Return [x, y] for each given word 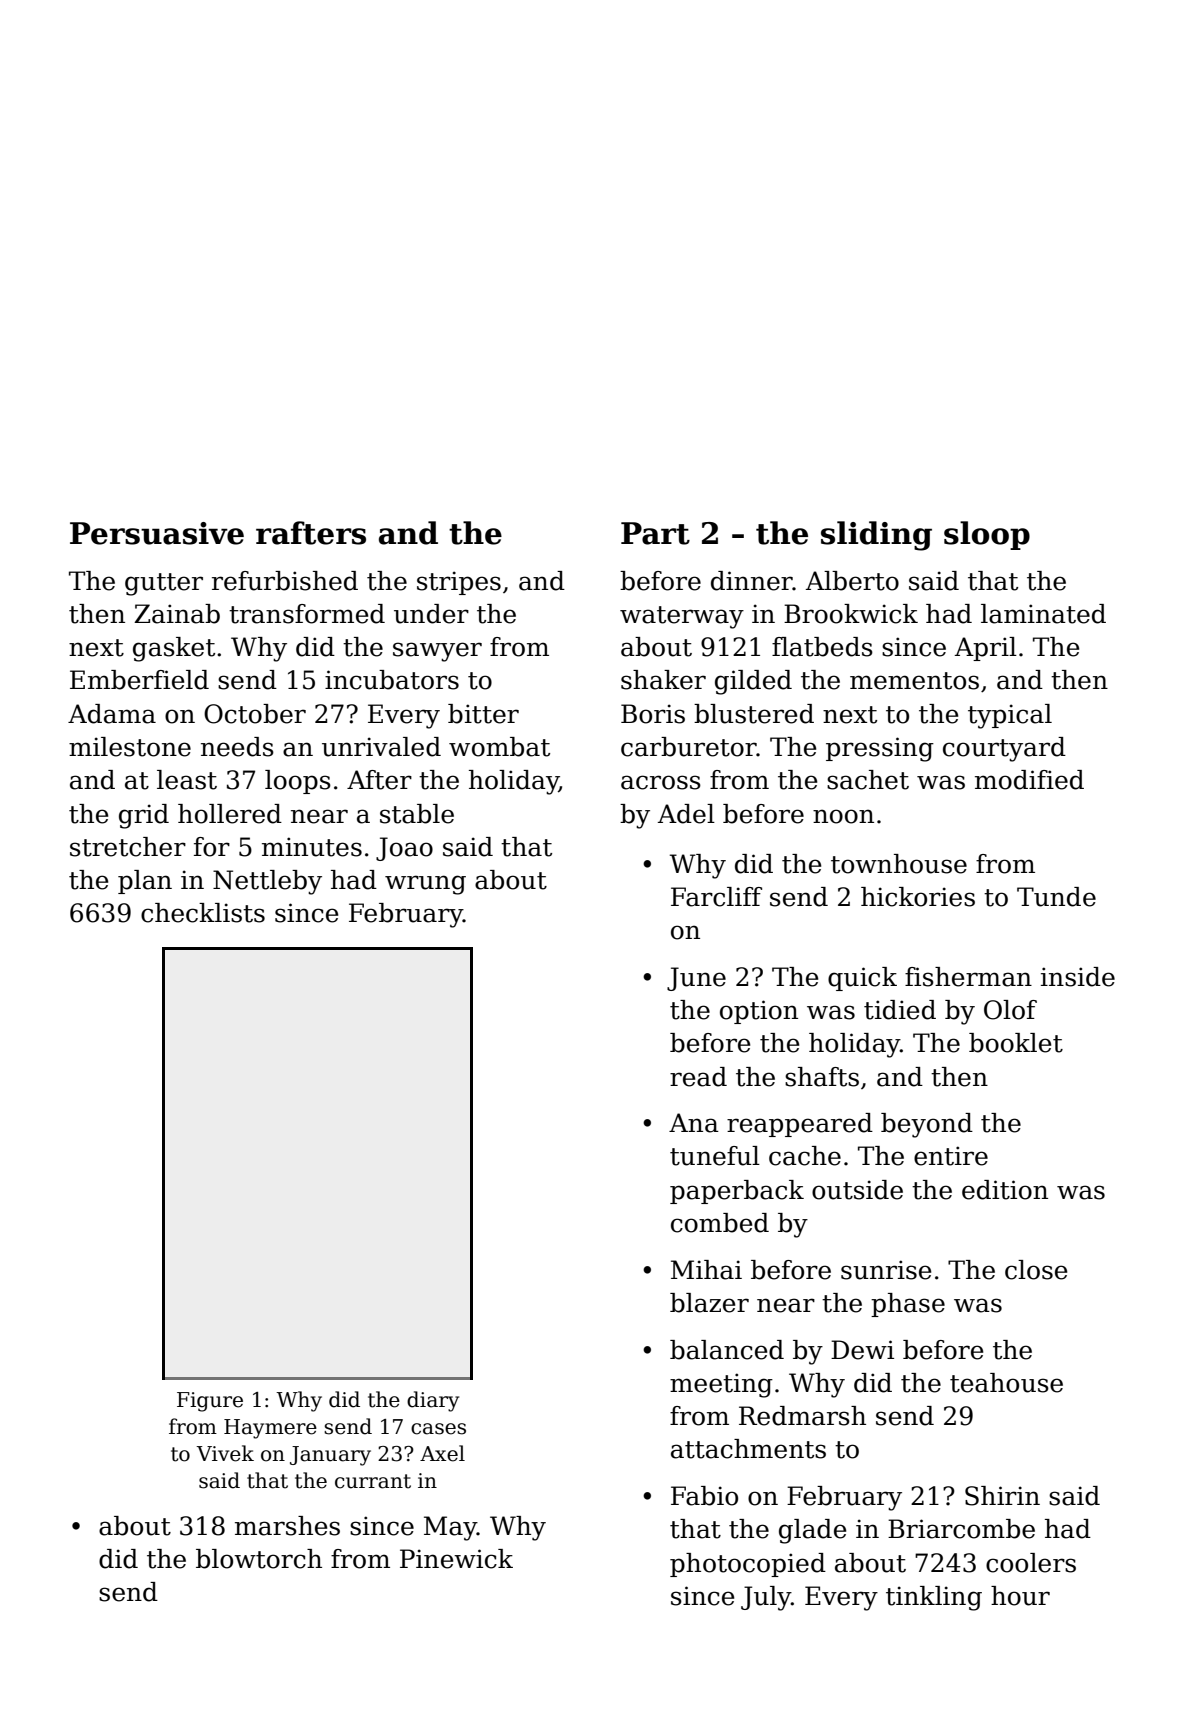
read [698, 1077]
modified [1029, 780]
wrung [425, 885]
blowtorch [259, 1559]
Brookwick [851, 614]
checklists [203, 913]
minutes [312, 847]
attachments [748, 1449]
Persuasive [157, 533]
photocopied [748, 1565]
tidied [900, 1010]
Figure [210, 1402]
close [1036, 1270]
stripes [459, 583]
